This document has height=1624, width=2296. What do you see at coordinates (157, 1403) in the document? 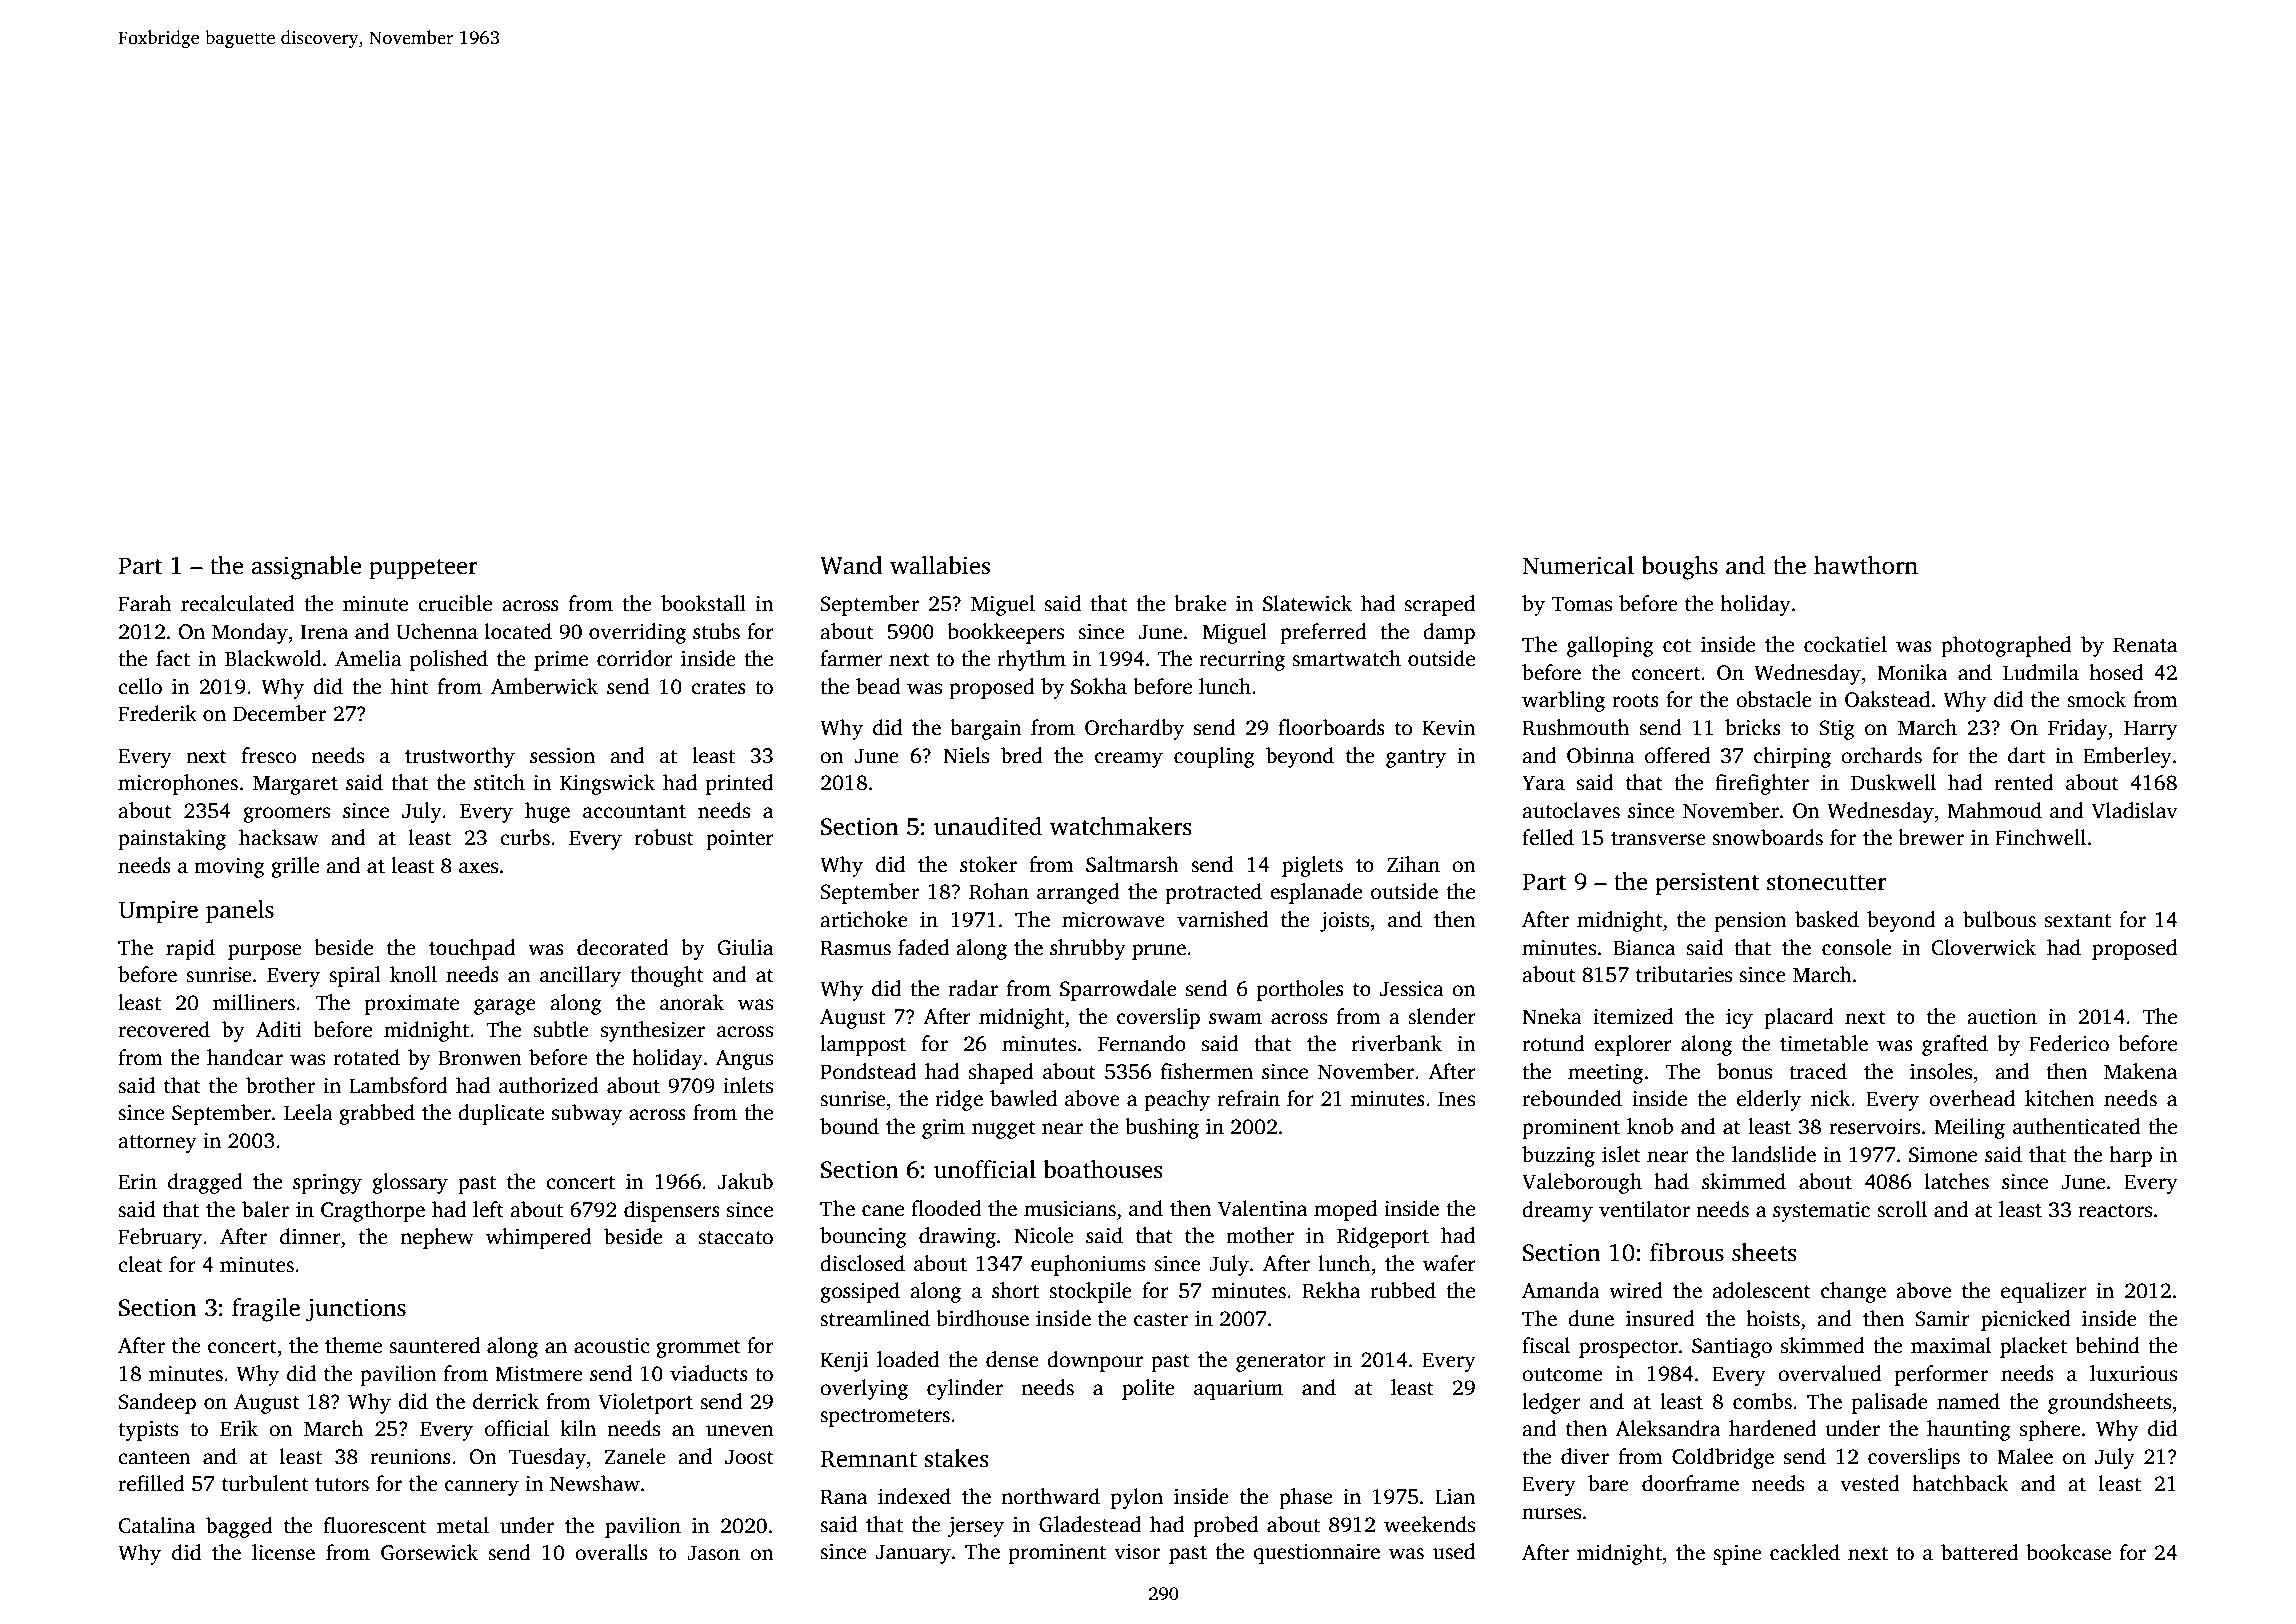
I see `Sandeep` at bounding box center [157, 1403].
